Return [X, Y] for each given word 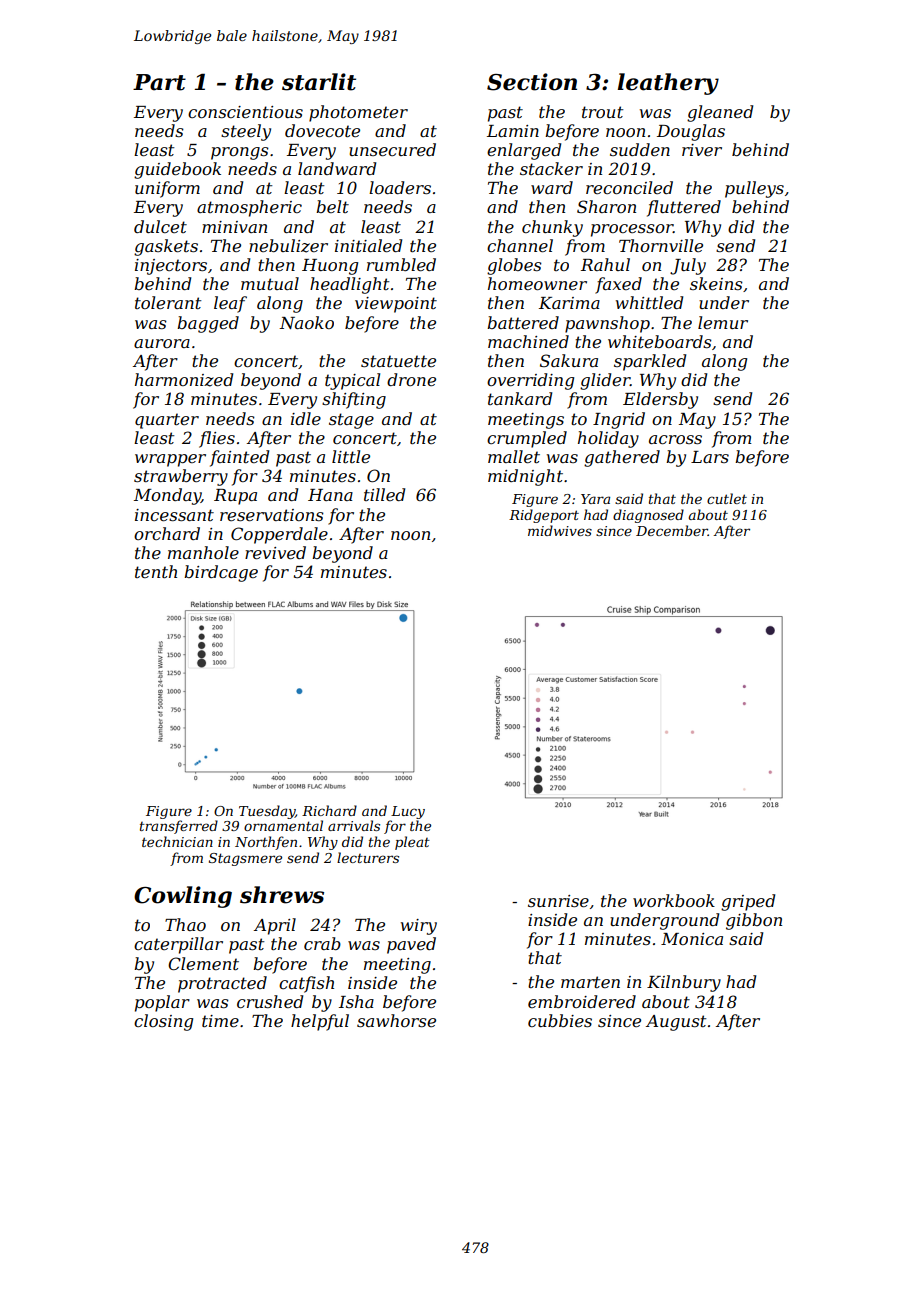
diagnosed [648, 516]
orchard [167, 533]
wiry [419, 927]
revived [275, 552]
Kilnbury [684, 983]
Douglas [691, 132]
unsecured [392, 149]
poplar [162, 1003]
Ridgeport [544, 516]
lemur [723, 322]
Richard [329, 810]
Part [159, 82]
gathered [622, 458]
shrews [282, 895]
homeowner [537, 283]
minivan [234, 227]
